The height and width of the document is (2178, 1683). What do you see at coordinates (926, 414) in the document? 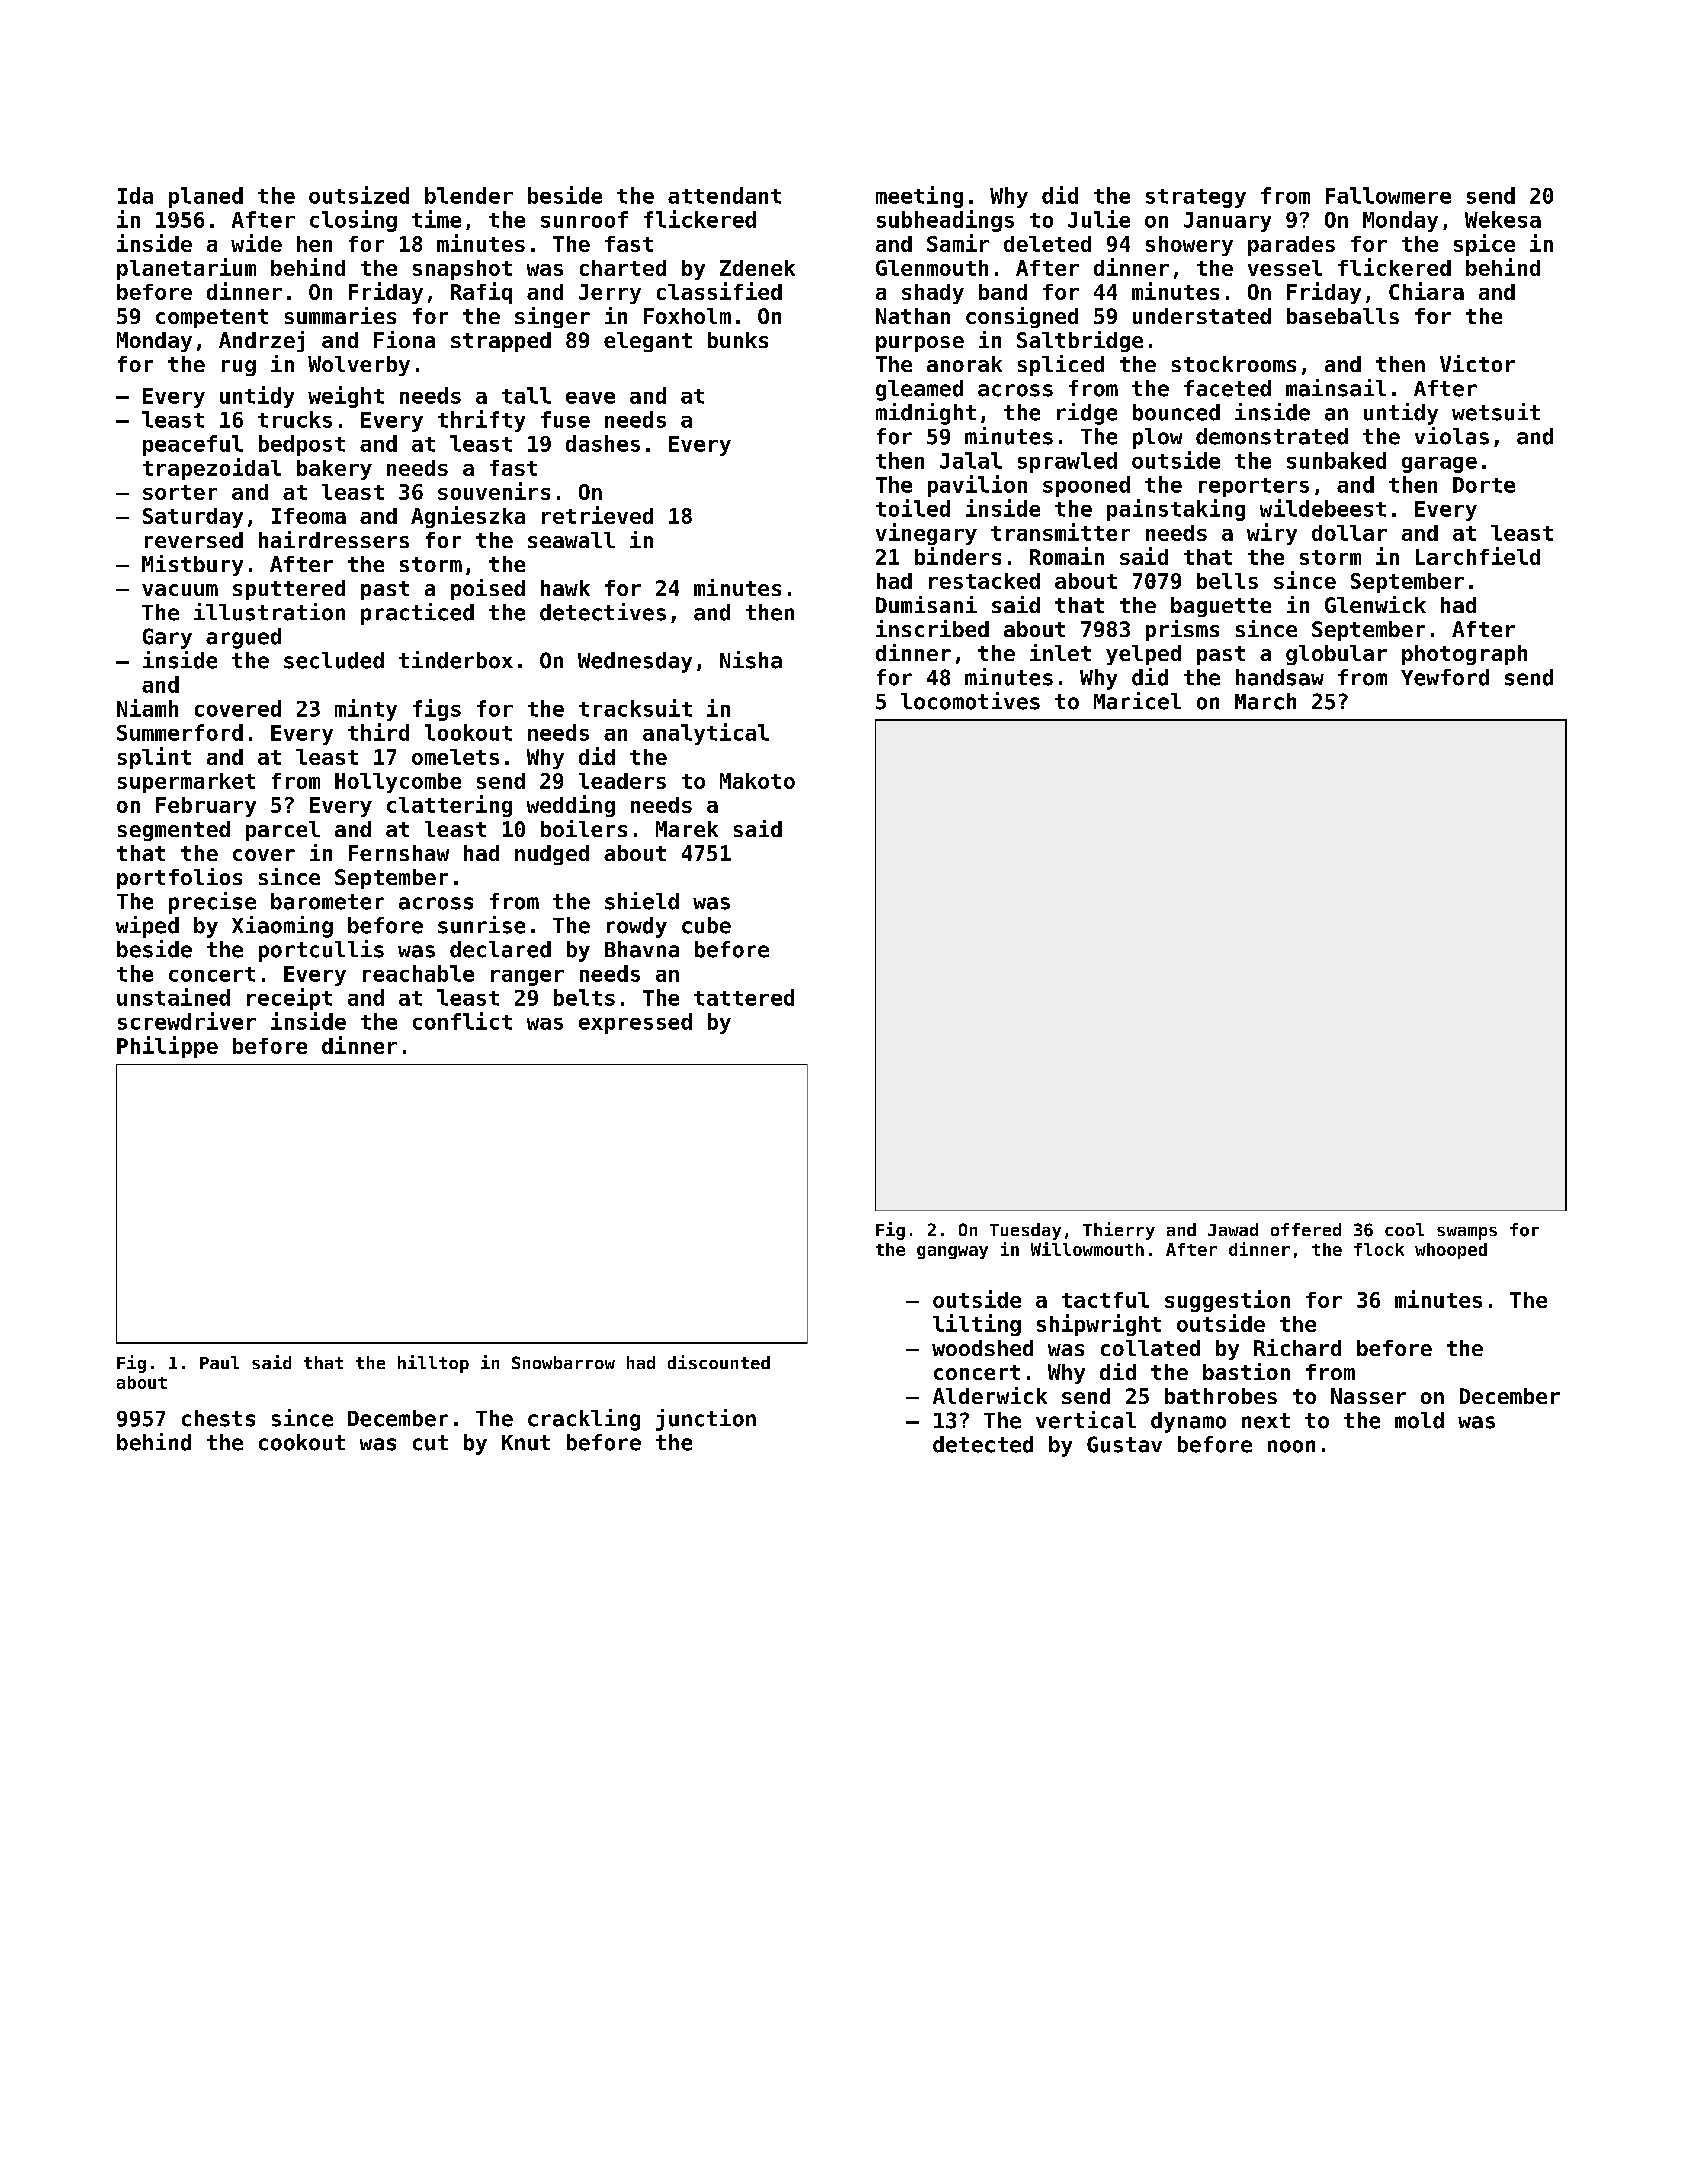
I see `midnight` at bounding box center [926, 414].
